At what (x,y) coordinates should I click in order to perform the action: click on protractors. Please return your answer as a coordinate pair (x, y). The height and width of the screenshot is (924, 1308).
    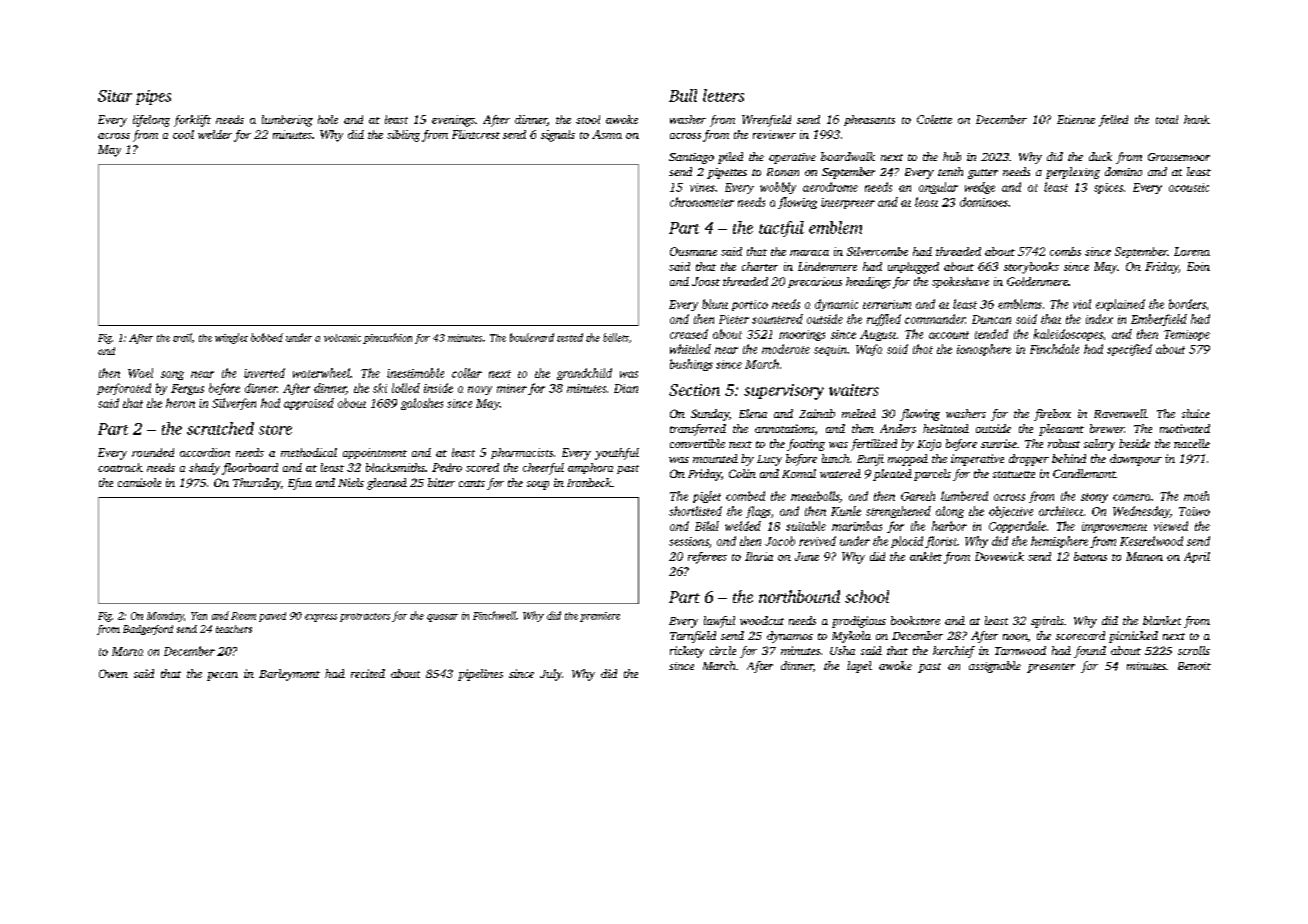
    Looking at the image, I should click on (365, 617).
